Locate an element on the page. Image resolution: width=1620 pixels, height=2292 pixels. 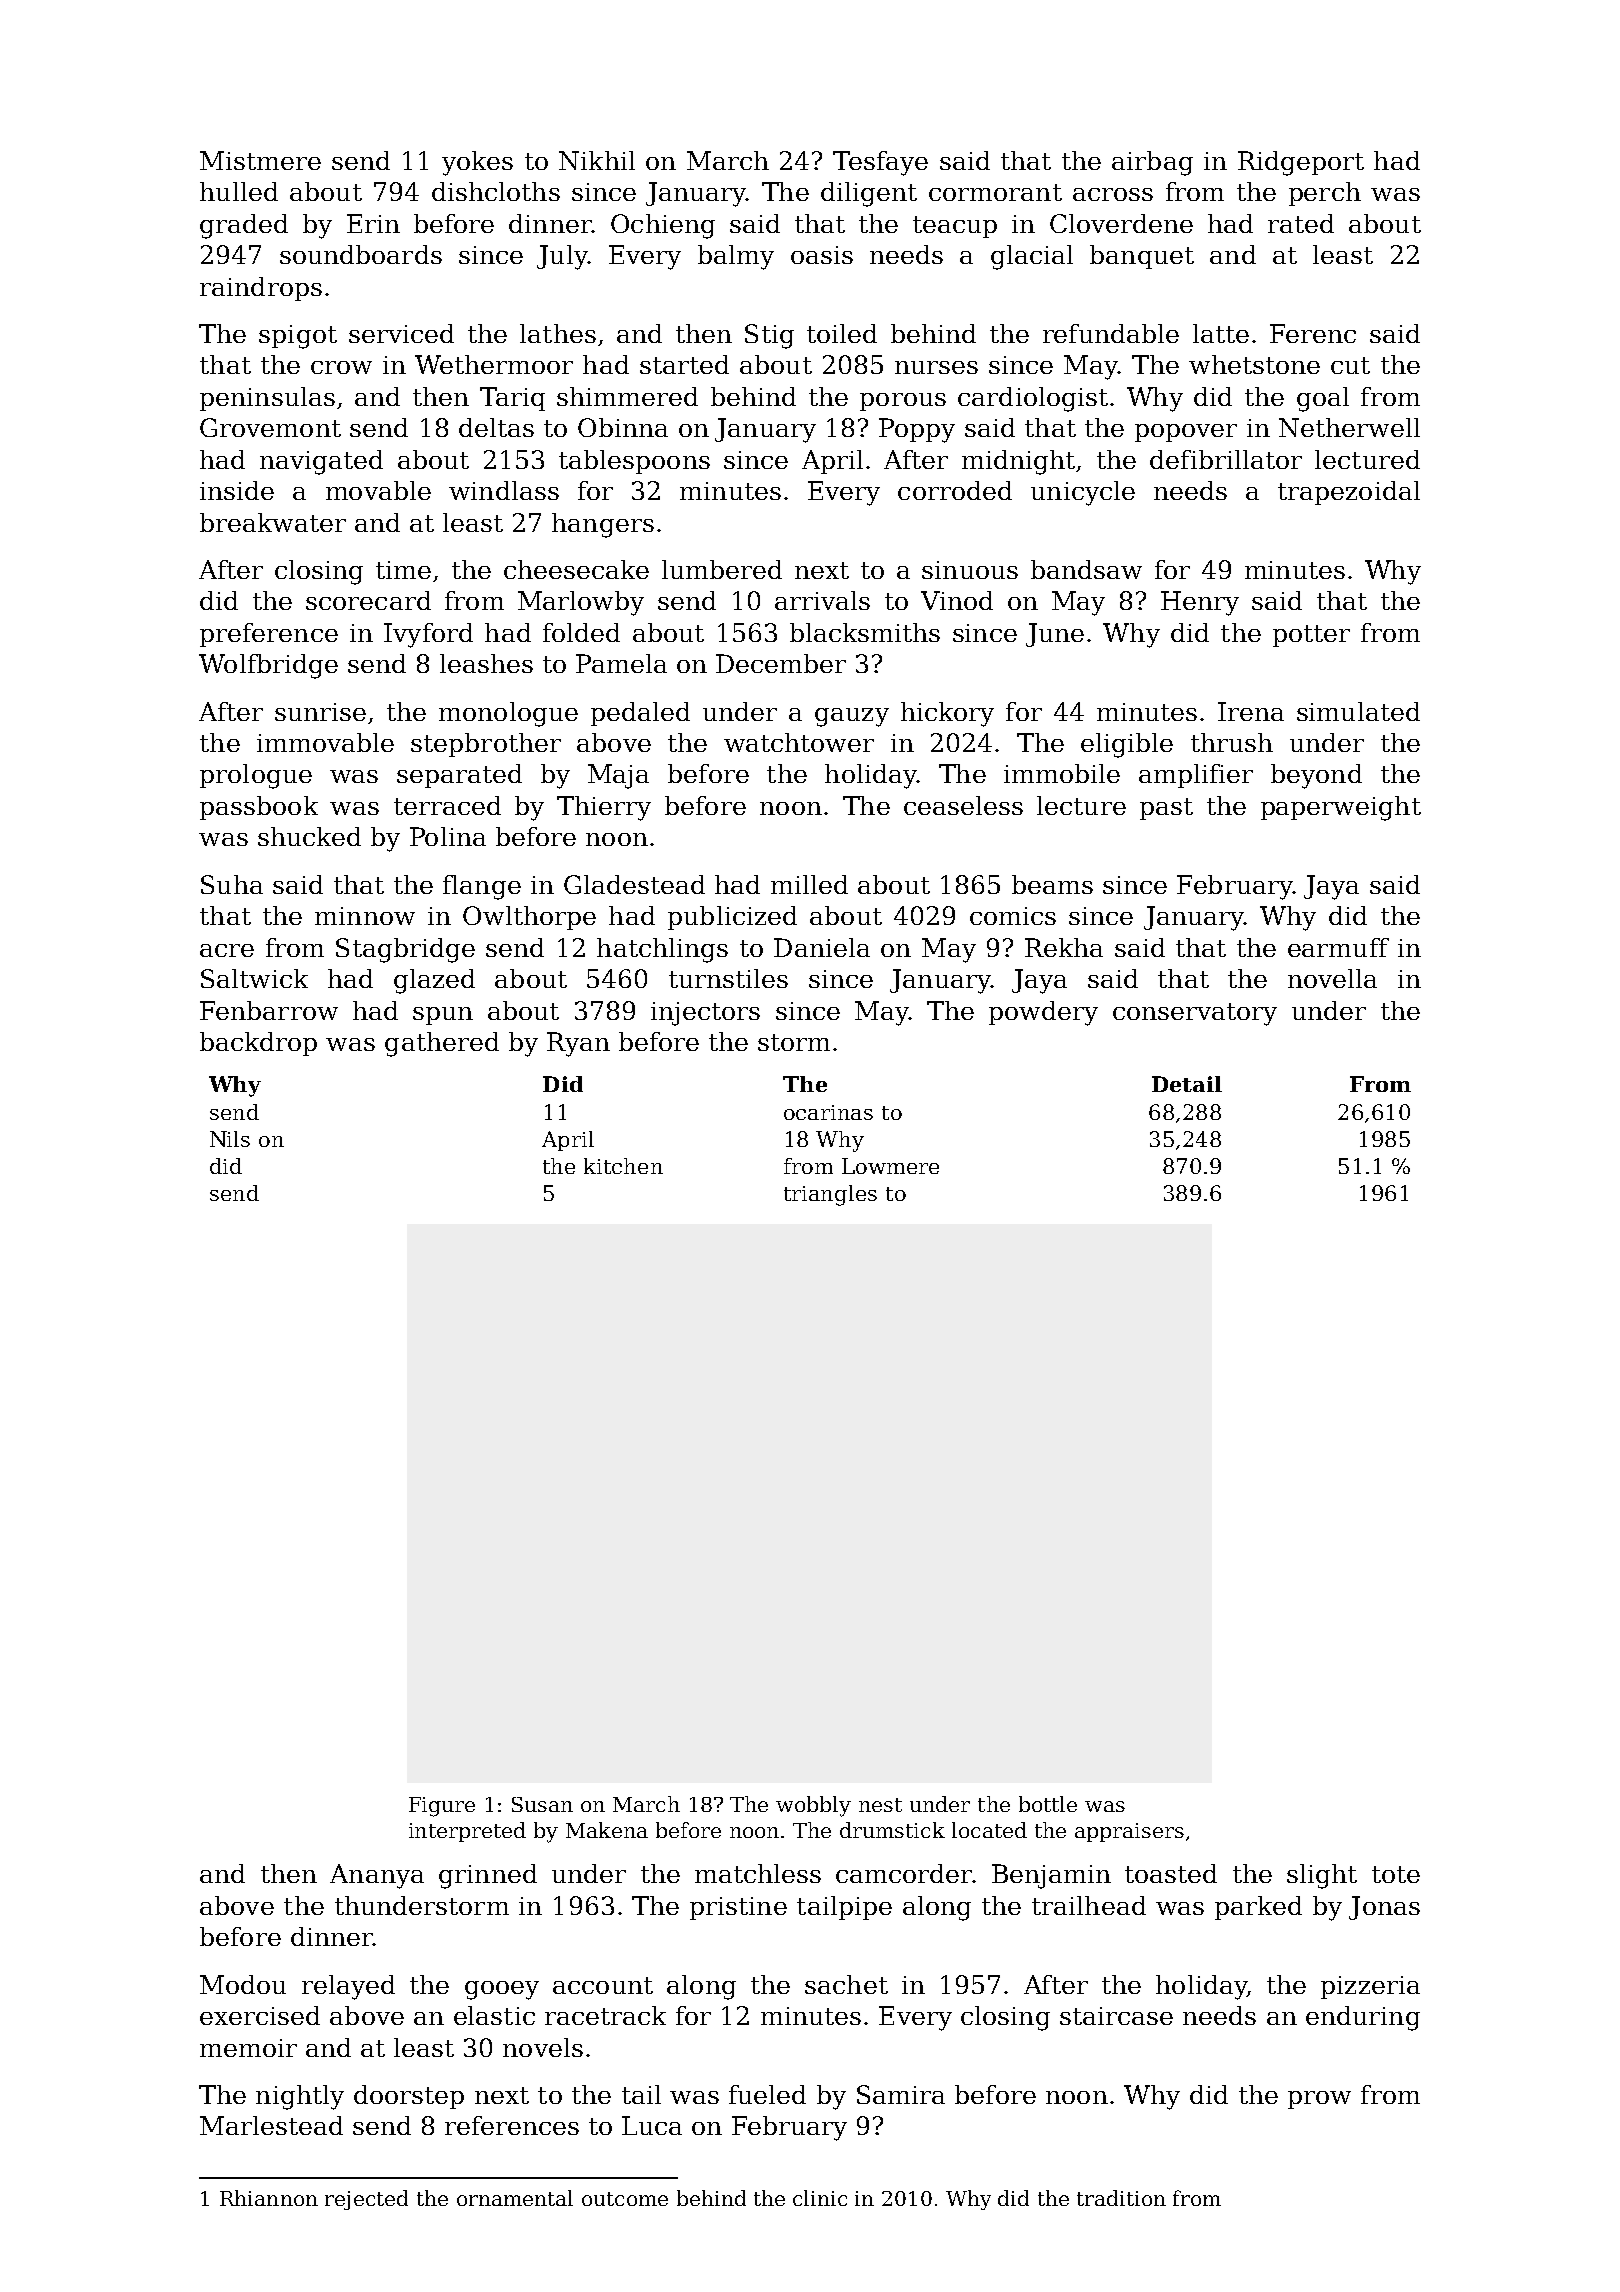
earmuff is located at coordinates (1338, 947).
